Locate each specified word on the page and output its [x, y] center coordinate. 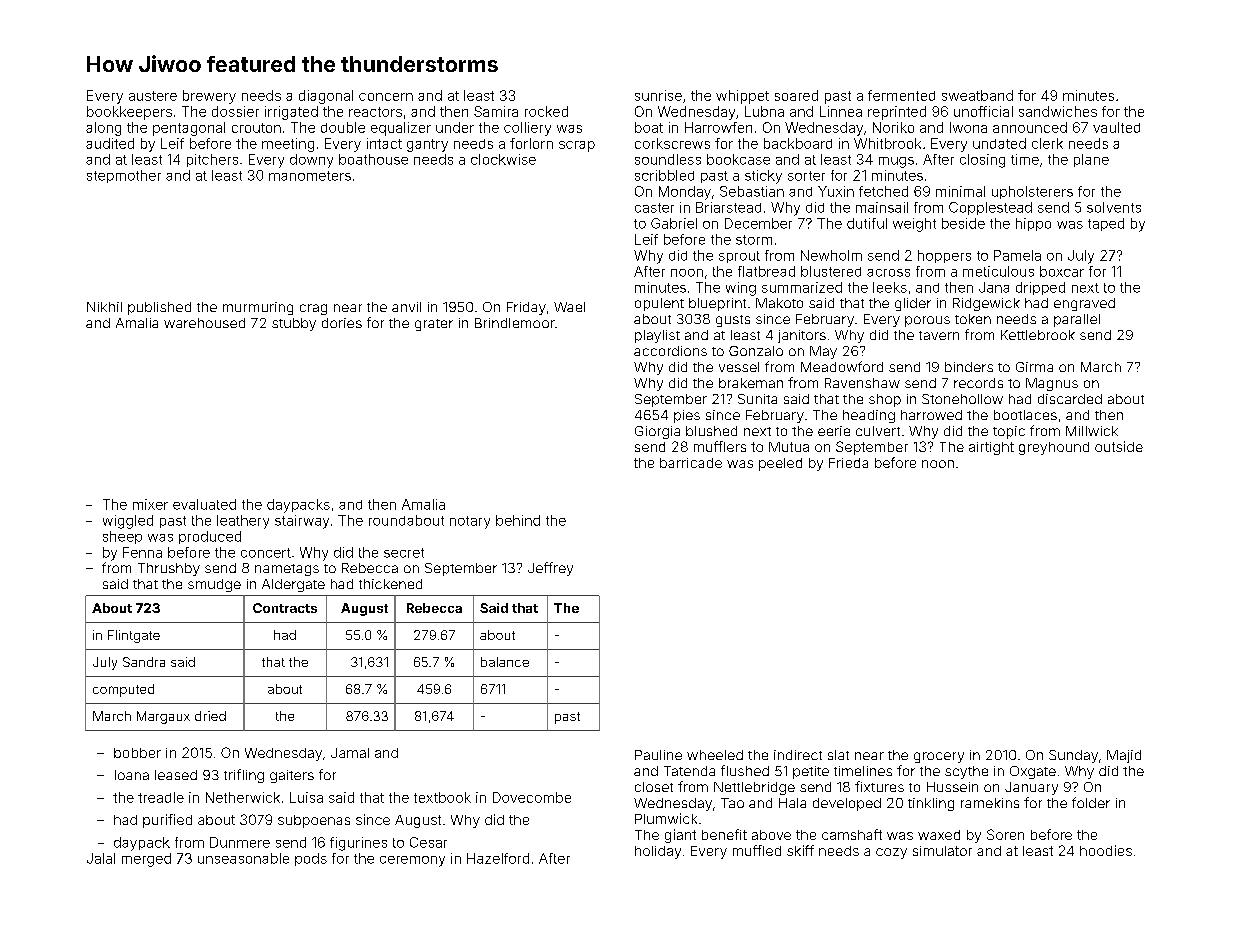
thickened [390, 584]
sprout [739, 257]
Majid [1124, 756]
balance [505, 662]
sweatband [977, 95]
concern [386, 97]
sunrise [658, 95]
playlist [657, 336]
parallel [1077, 320]
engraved [1084, 304]
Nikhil [104, 307]
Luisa [306, 797]
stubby [294, 324]
